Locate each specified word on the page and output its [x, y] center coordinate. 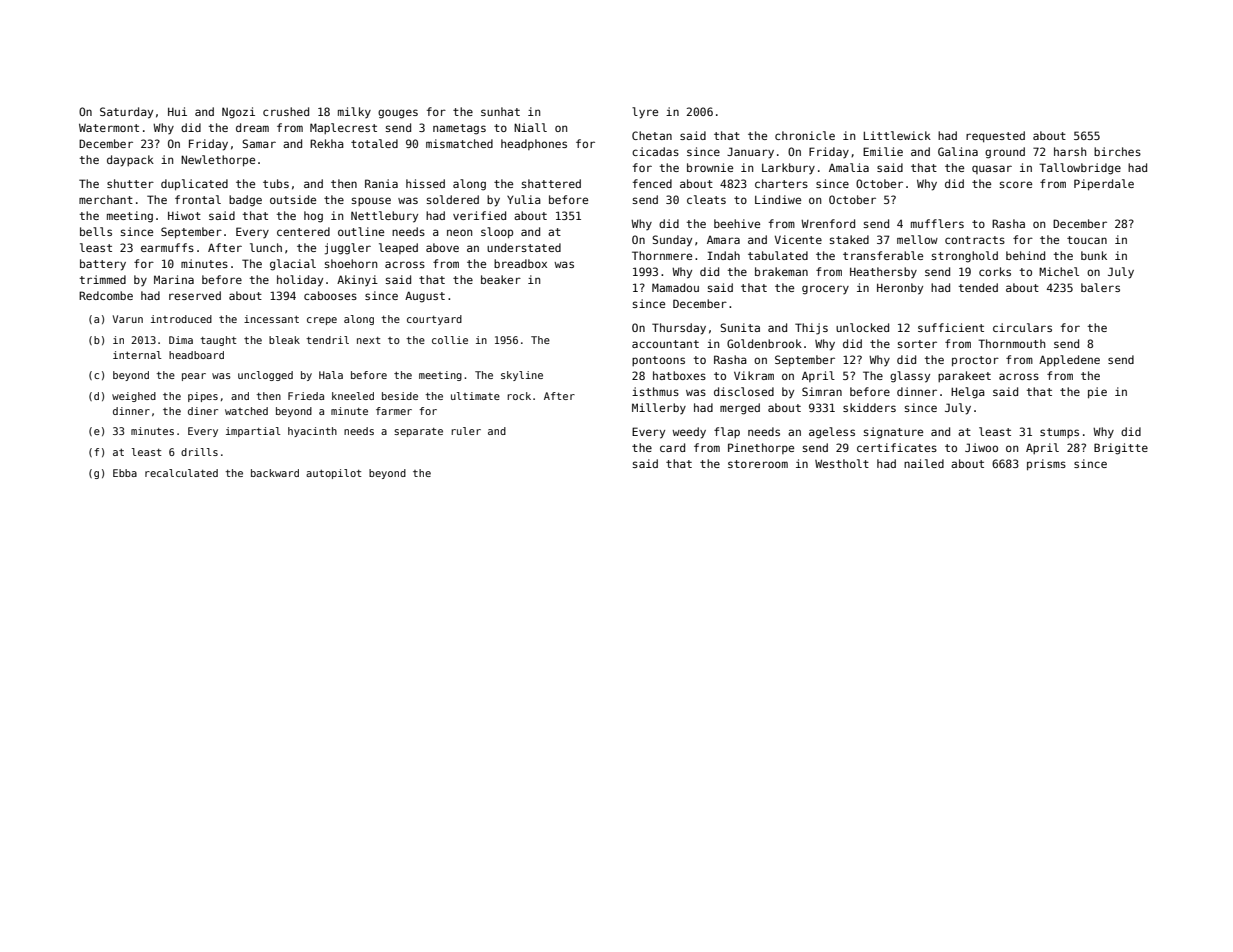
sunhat [500, 111]
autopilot [334, 474]
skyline [522, 376]
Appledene [1069, 361]
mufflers [937, 223]
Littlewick [897, 135]
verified [479, 215]
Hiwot [184, 215]
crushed [286, 111]
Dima [181, 340]
